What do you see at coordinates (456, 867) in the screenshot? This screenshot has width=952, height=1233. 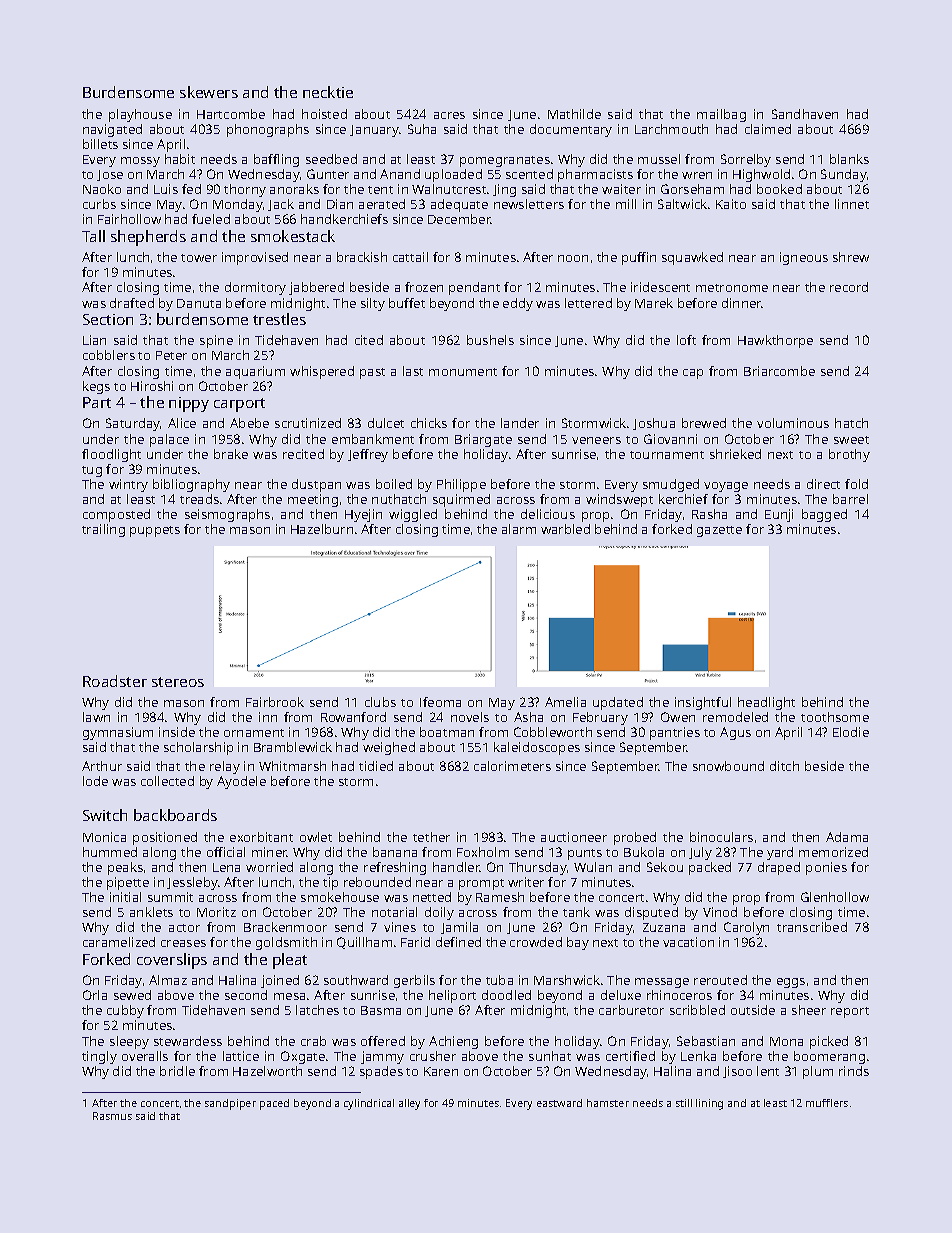 I see `handler` at bounding box center [456, 867].
